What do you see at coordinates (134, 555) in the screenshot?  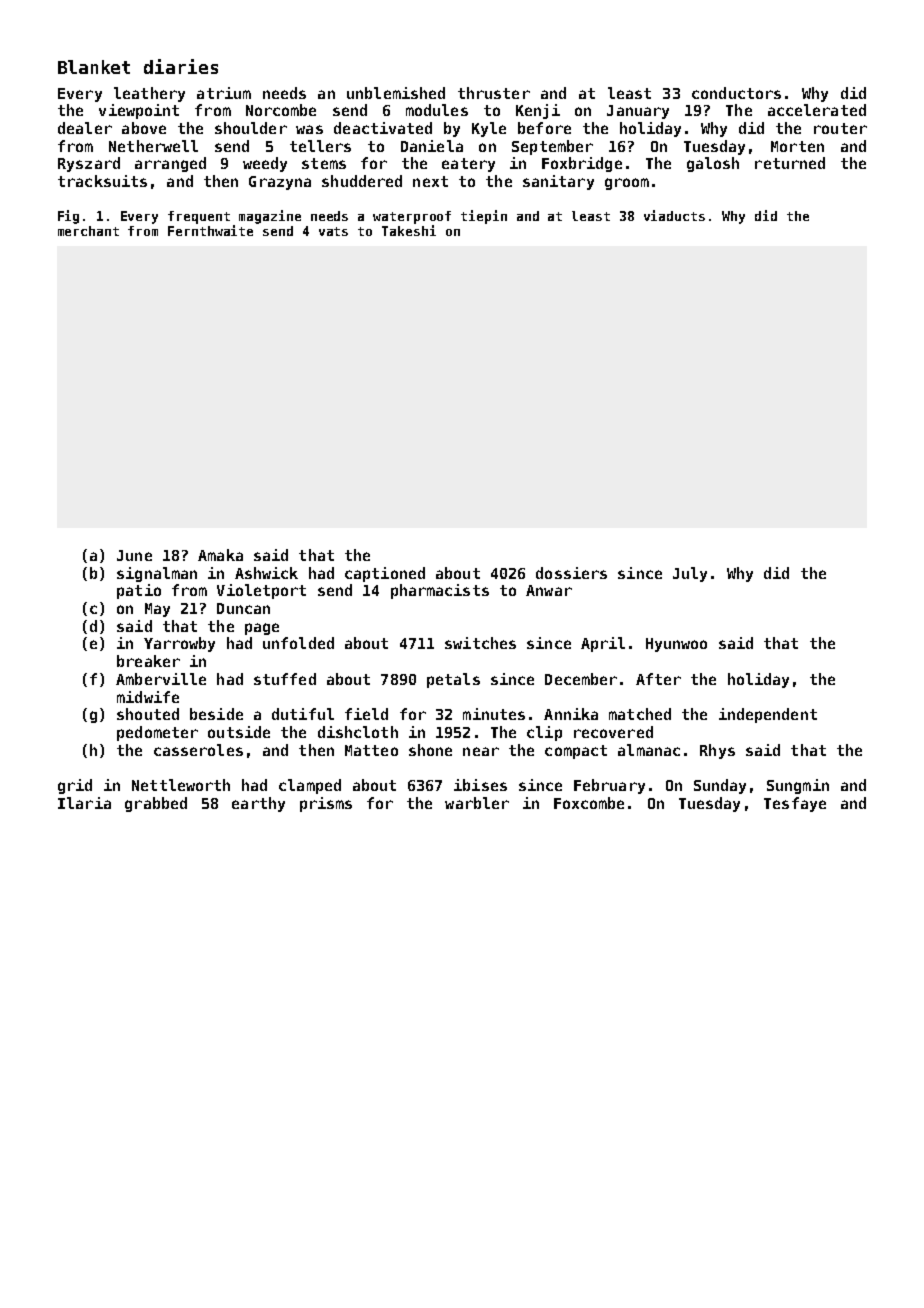 I see `June` at bounding box center [134, 555].
